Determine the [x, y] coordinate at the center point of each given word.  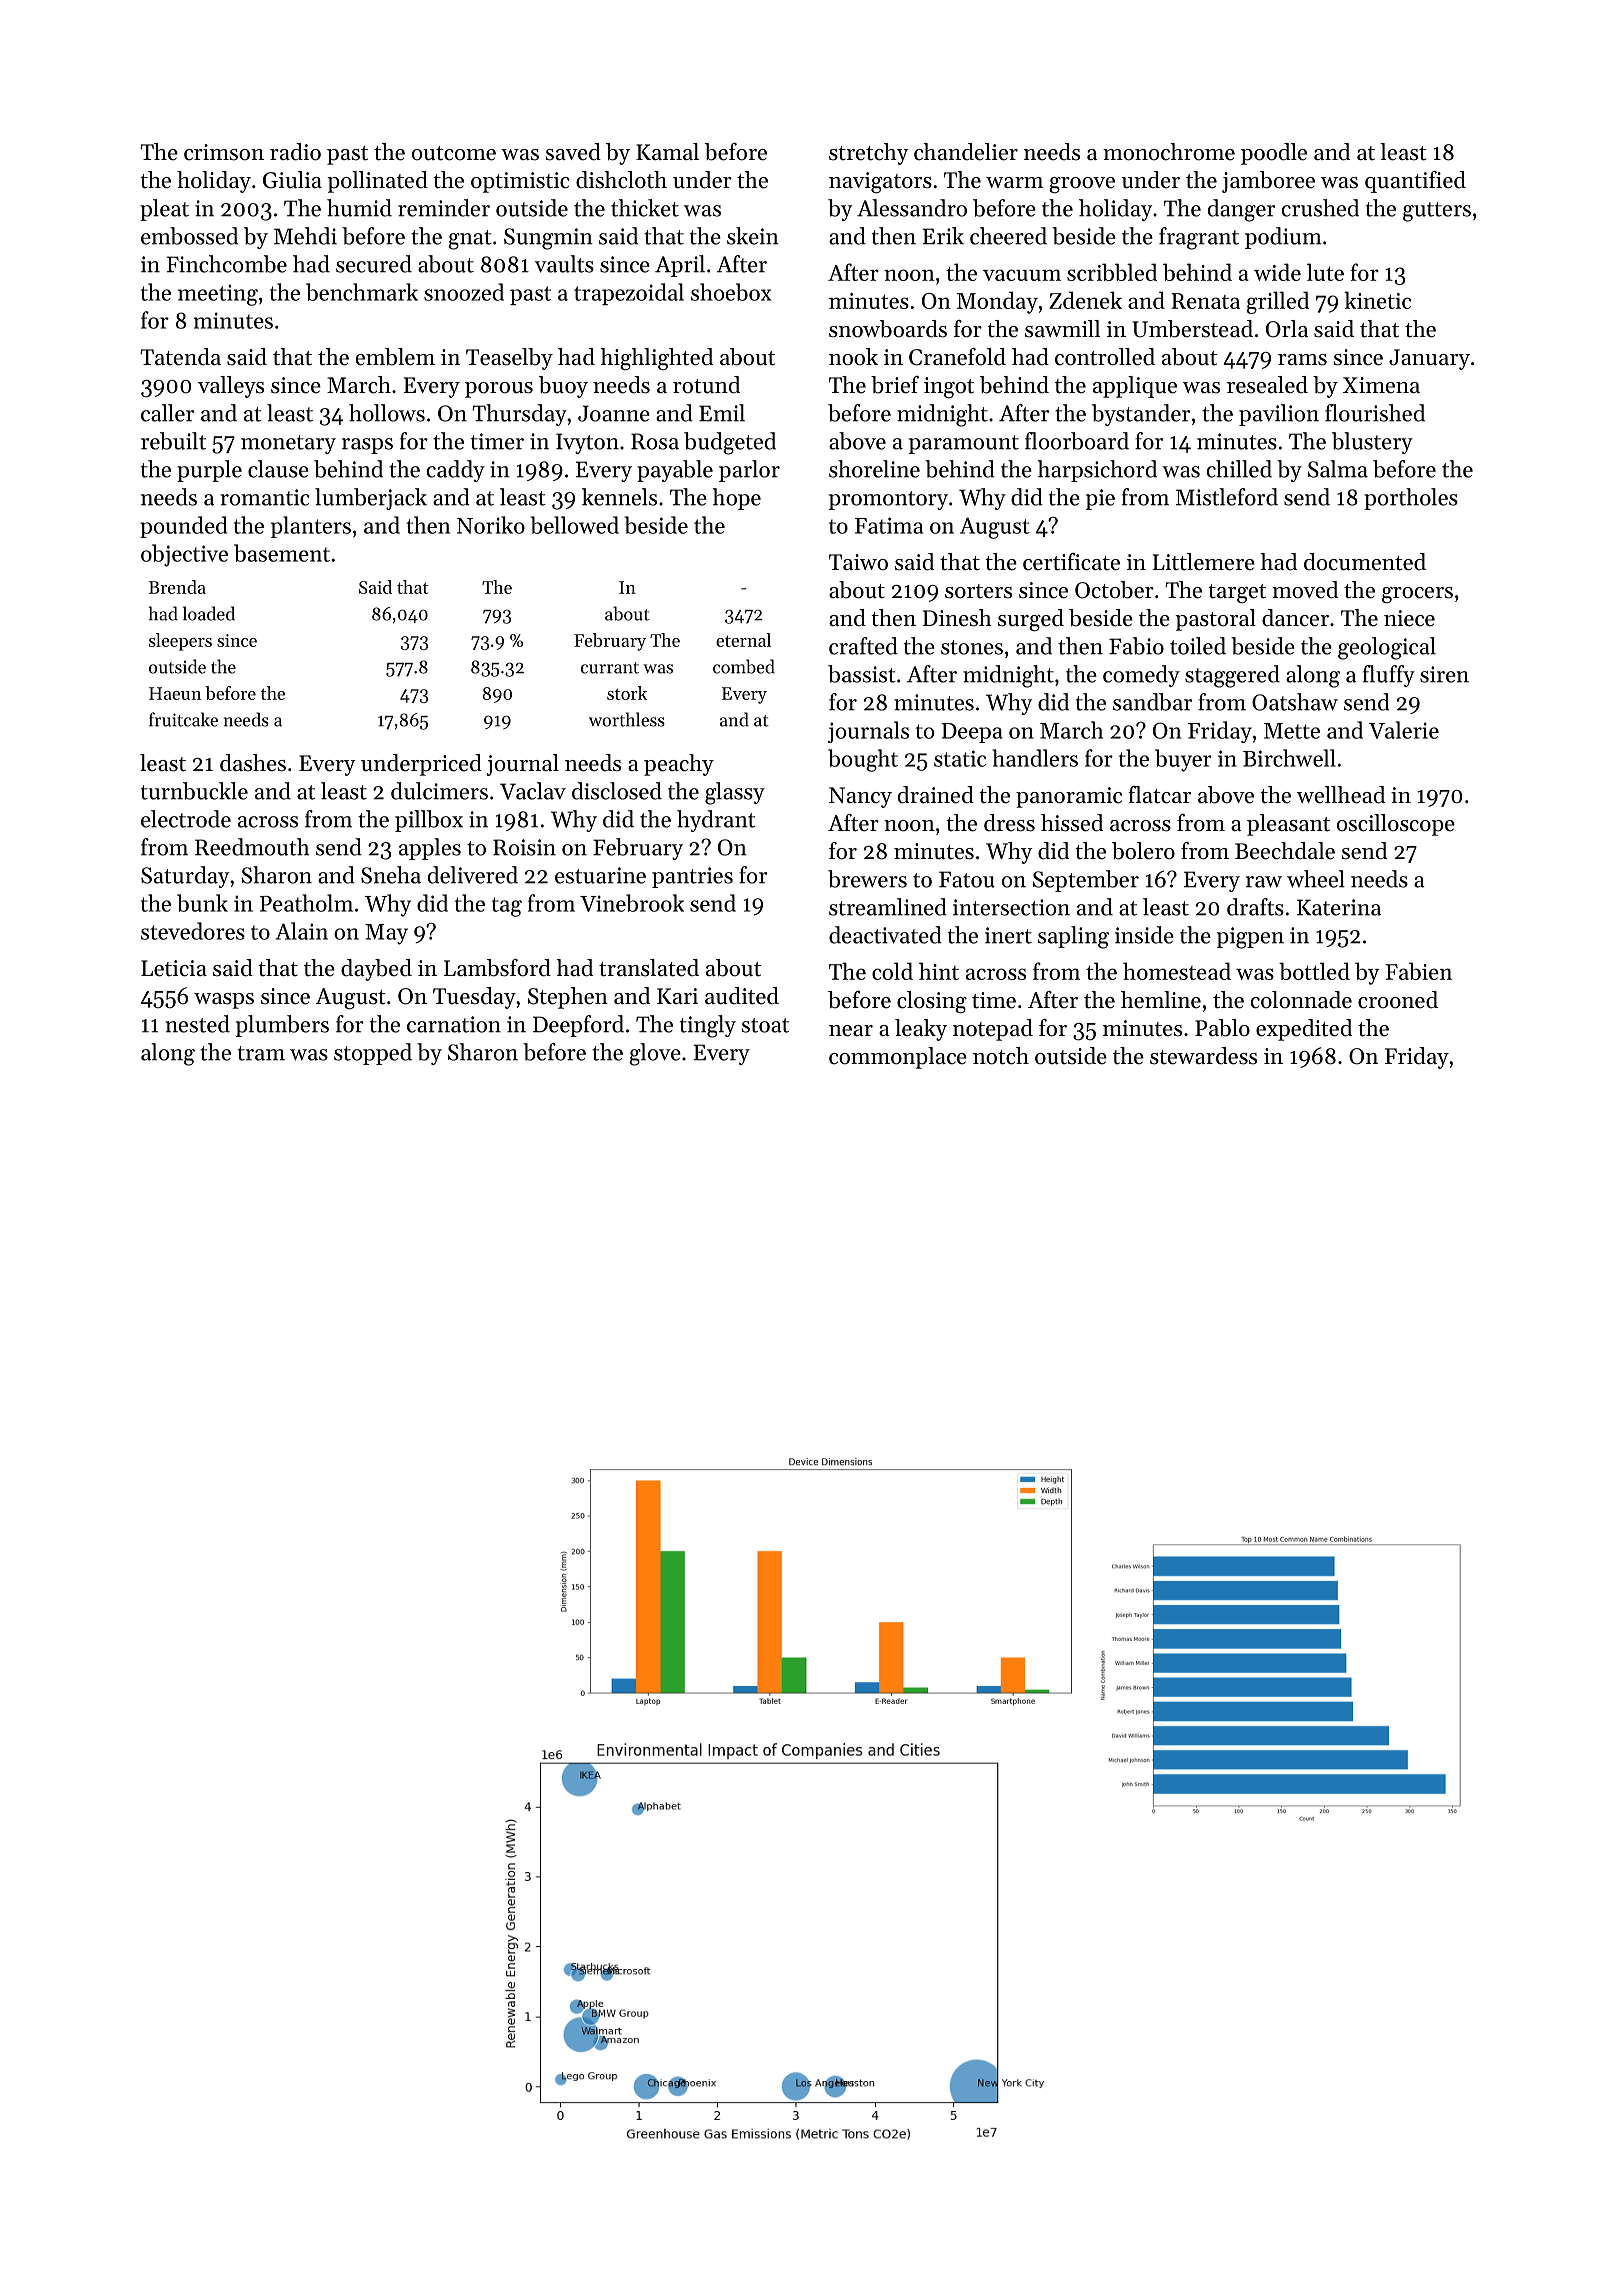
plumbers [282, 1026]
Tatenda [180, 357]
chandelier [966, 152]
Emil [722, 413]
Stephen [568, 998]
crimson [224, 152]
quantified [1415, 182]
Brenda [177, 587]
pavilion [1279, 415]
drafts [1255, 907]
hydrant [716, 821]
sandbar [1152, 702]
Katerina [1339, 907]
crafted [863, 646]
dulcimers [439, 791]
